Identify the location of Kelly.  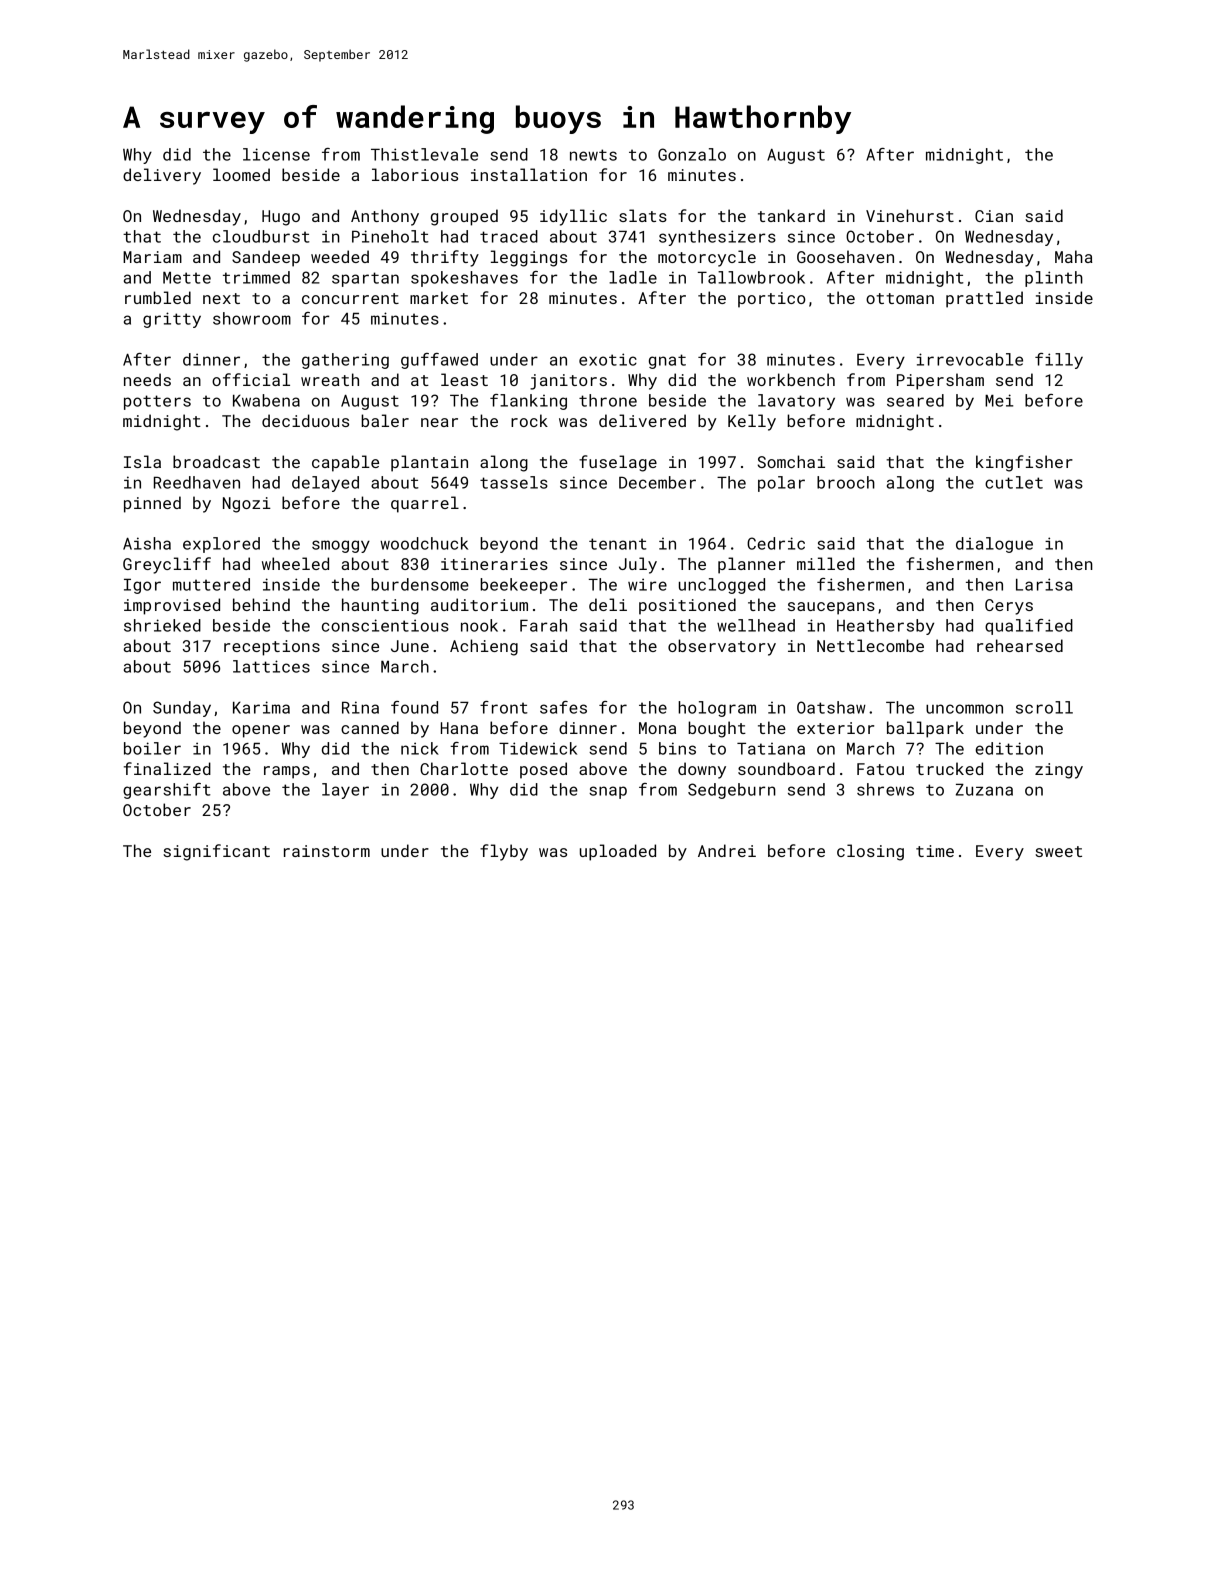
(752, 422).
